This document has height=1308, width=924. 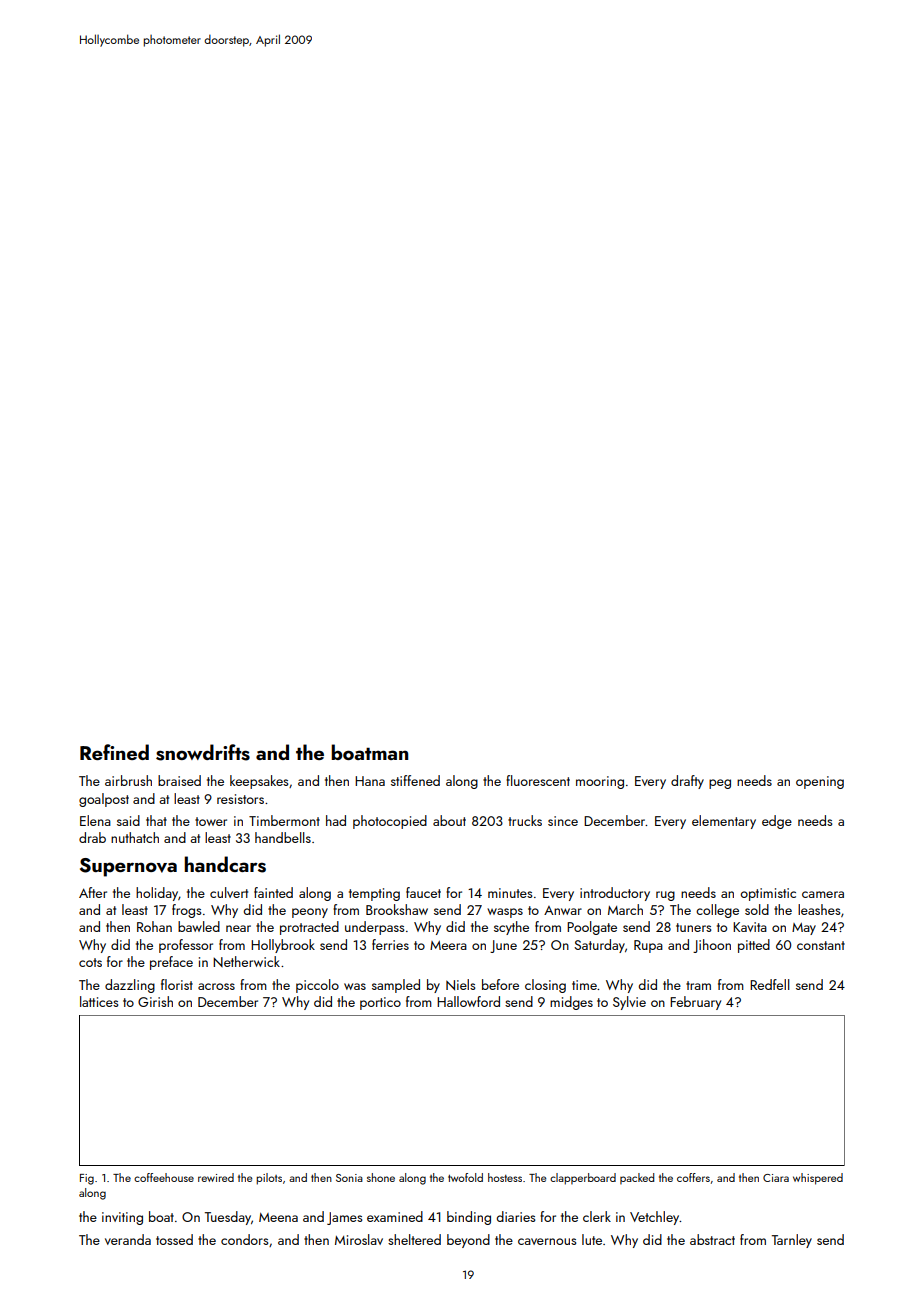 I want to click on opening, so click(x=820, y=782).
